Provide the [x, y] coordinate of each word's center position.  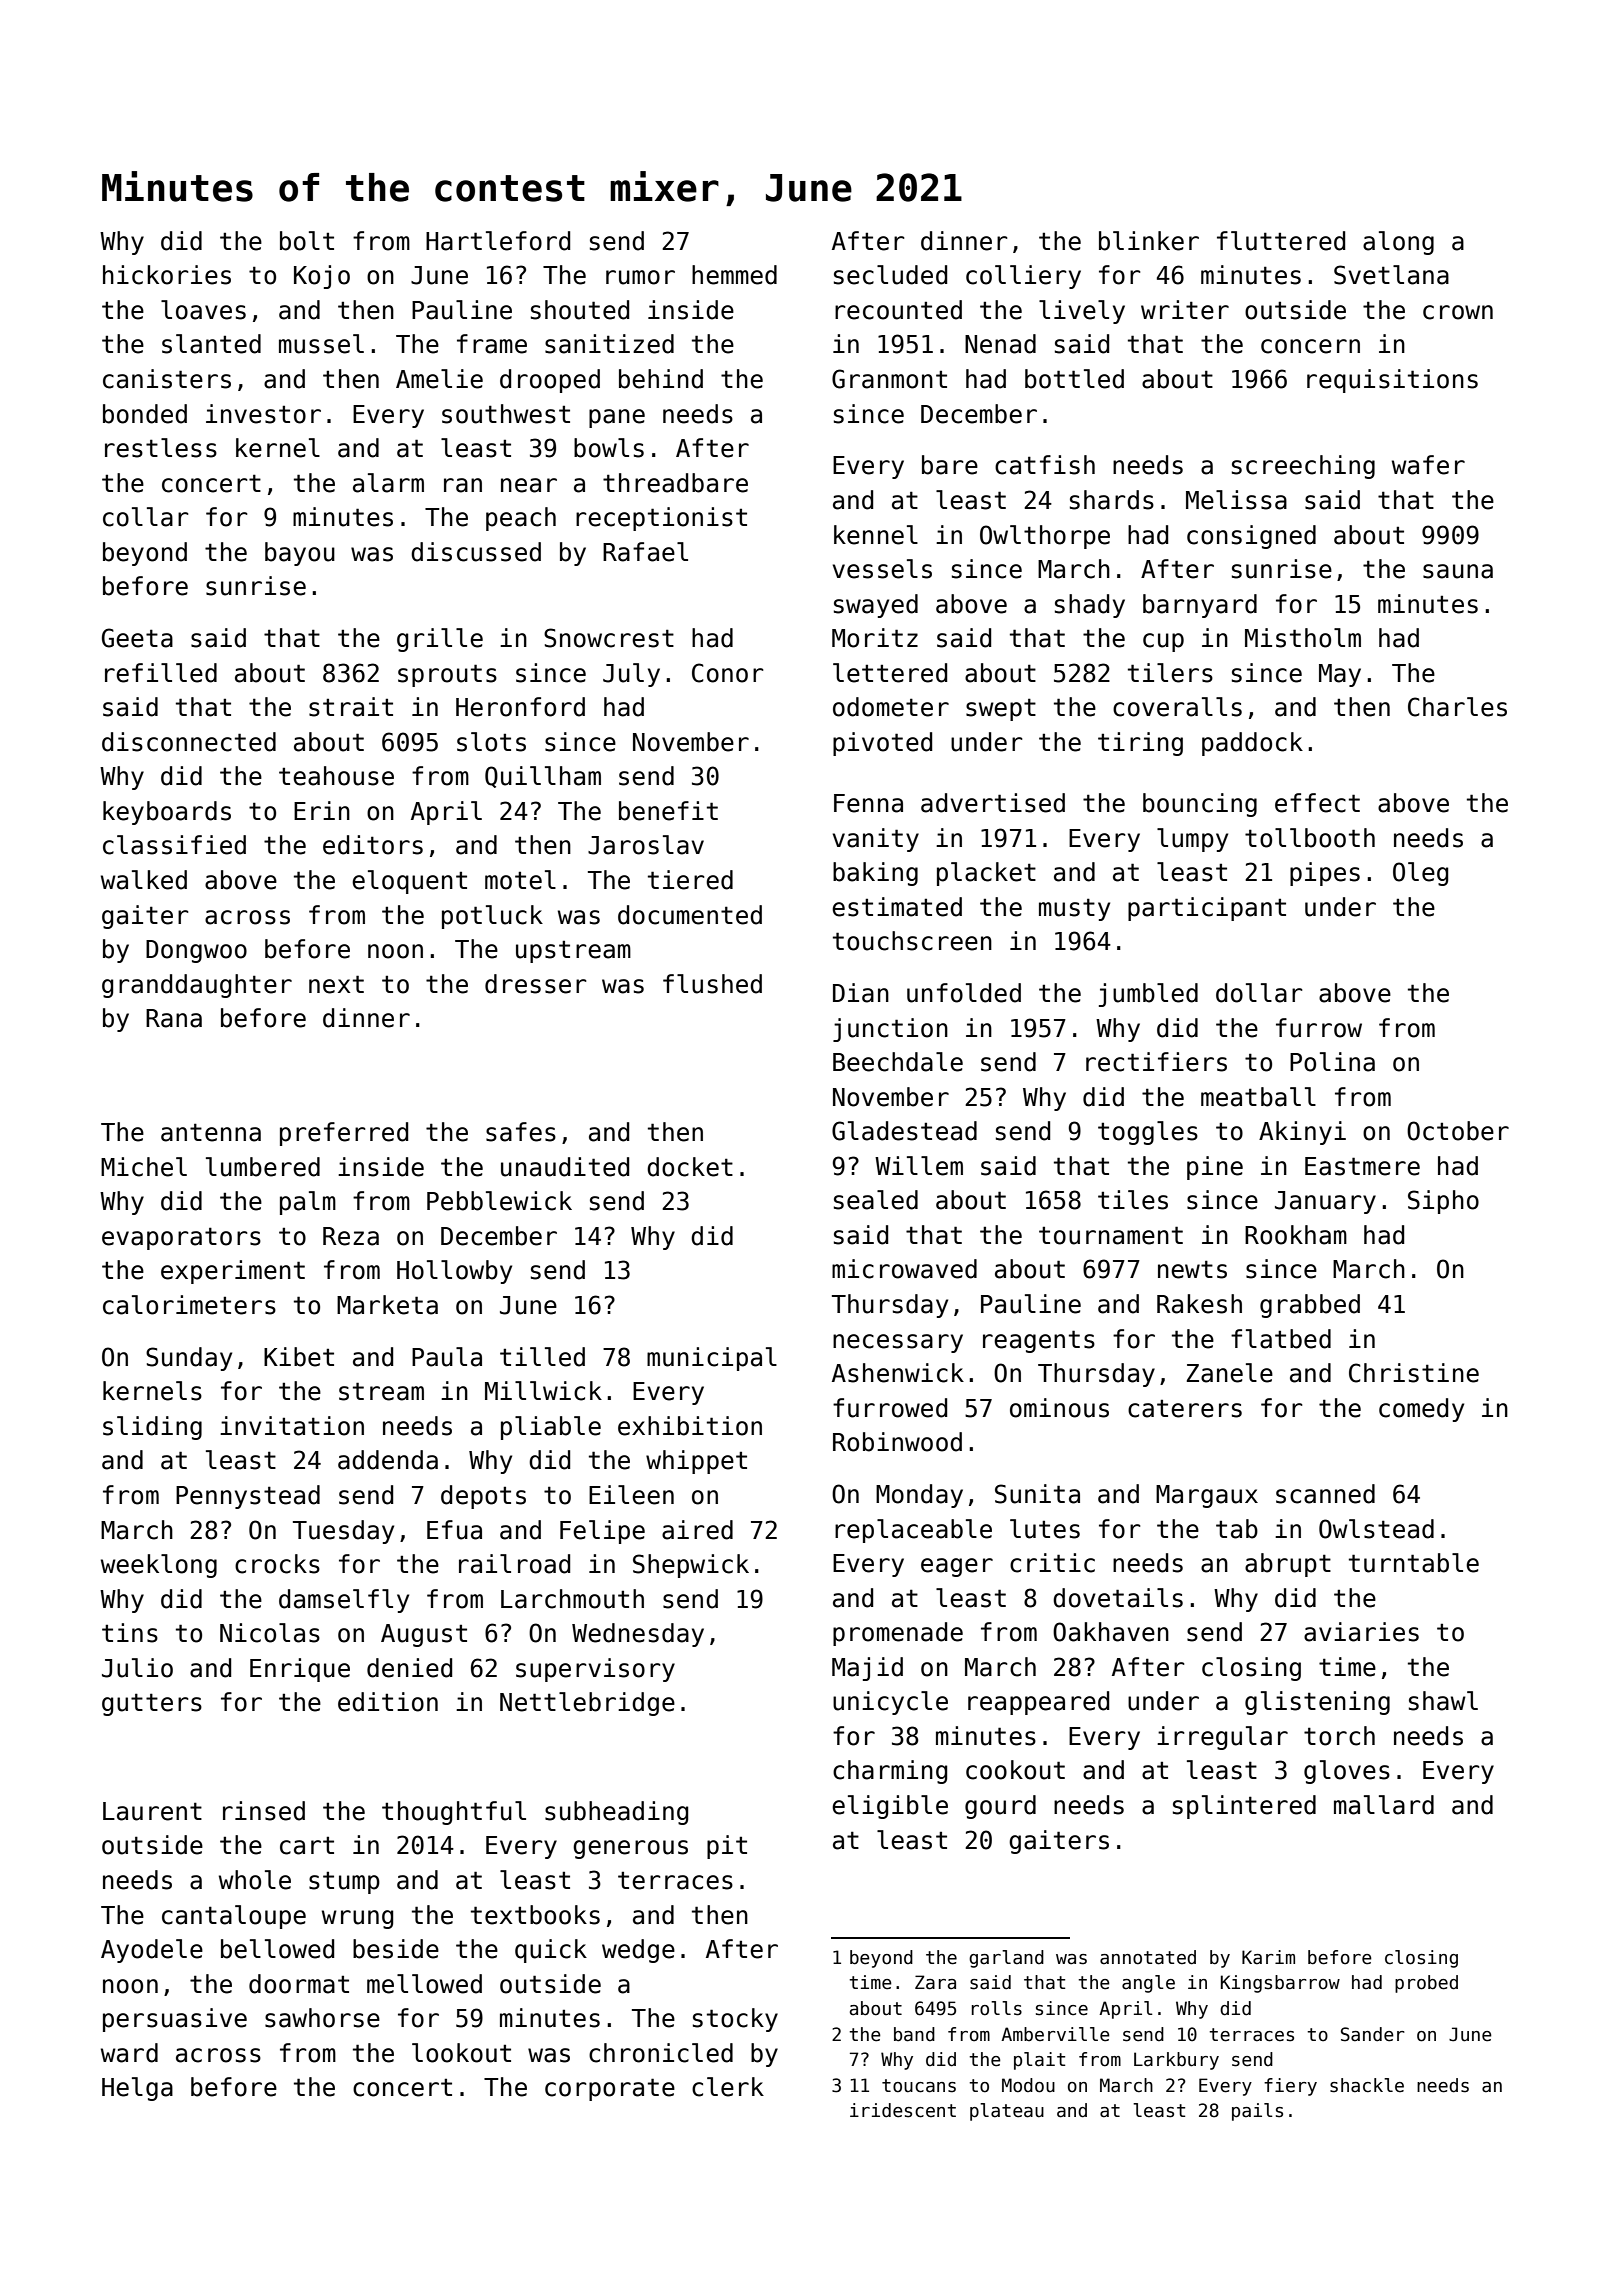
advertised [993, 803]
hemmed [734, 275]
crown [1458, 312]
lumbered [263, 1167]
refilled [161, 673]
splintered [1244, 1807]
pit [727, 1847]
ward [129, 2053]
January [1325, 1202]
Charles [1457, 707]
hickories [167, 275]
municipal [712, 1359]
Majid [867, 1669]
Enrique [300, 1670]
